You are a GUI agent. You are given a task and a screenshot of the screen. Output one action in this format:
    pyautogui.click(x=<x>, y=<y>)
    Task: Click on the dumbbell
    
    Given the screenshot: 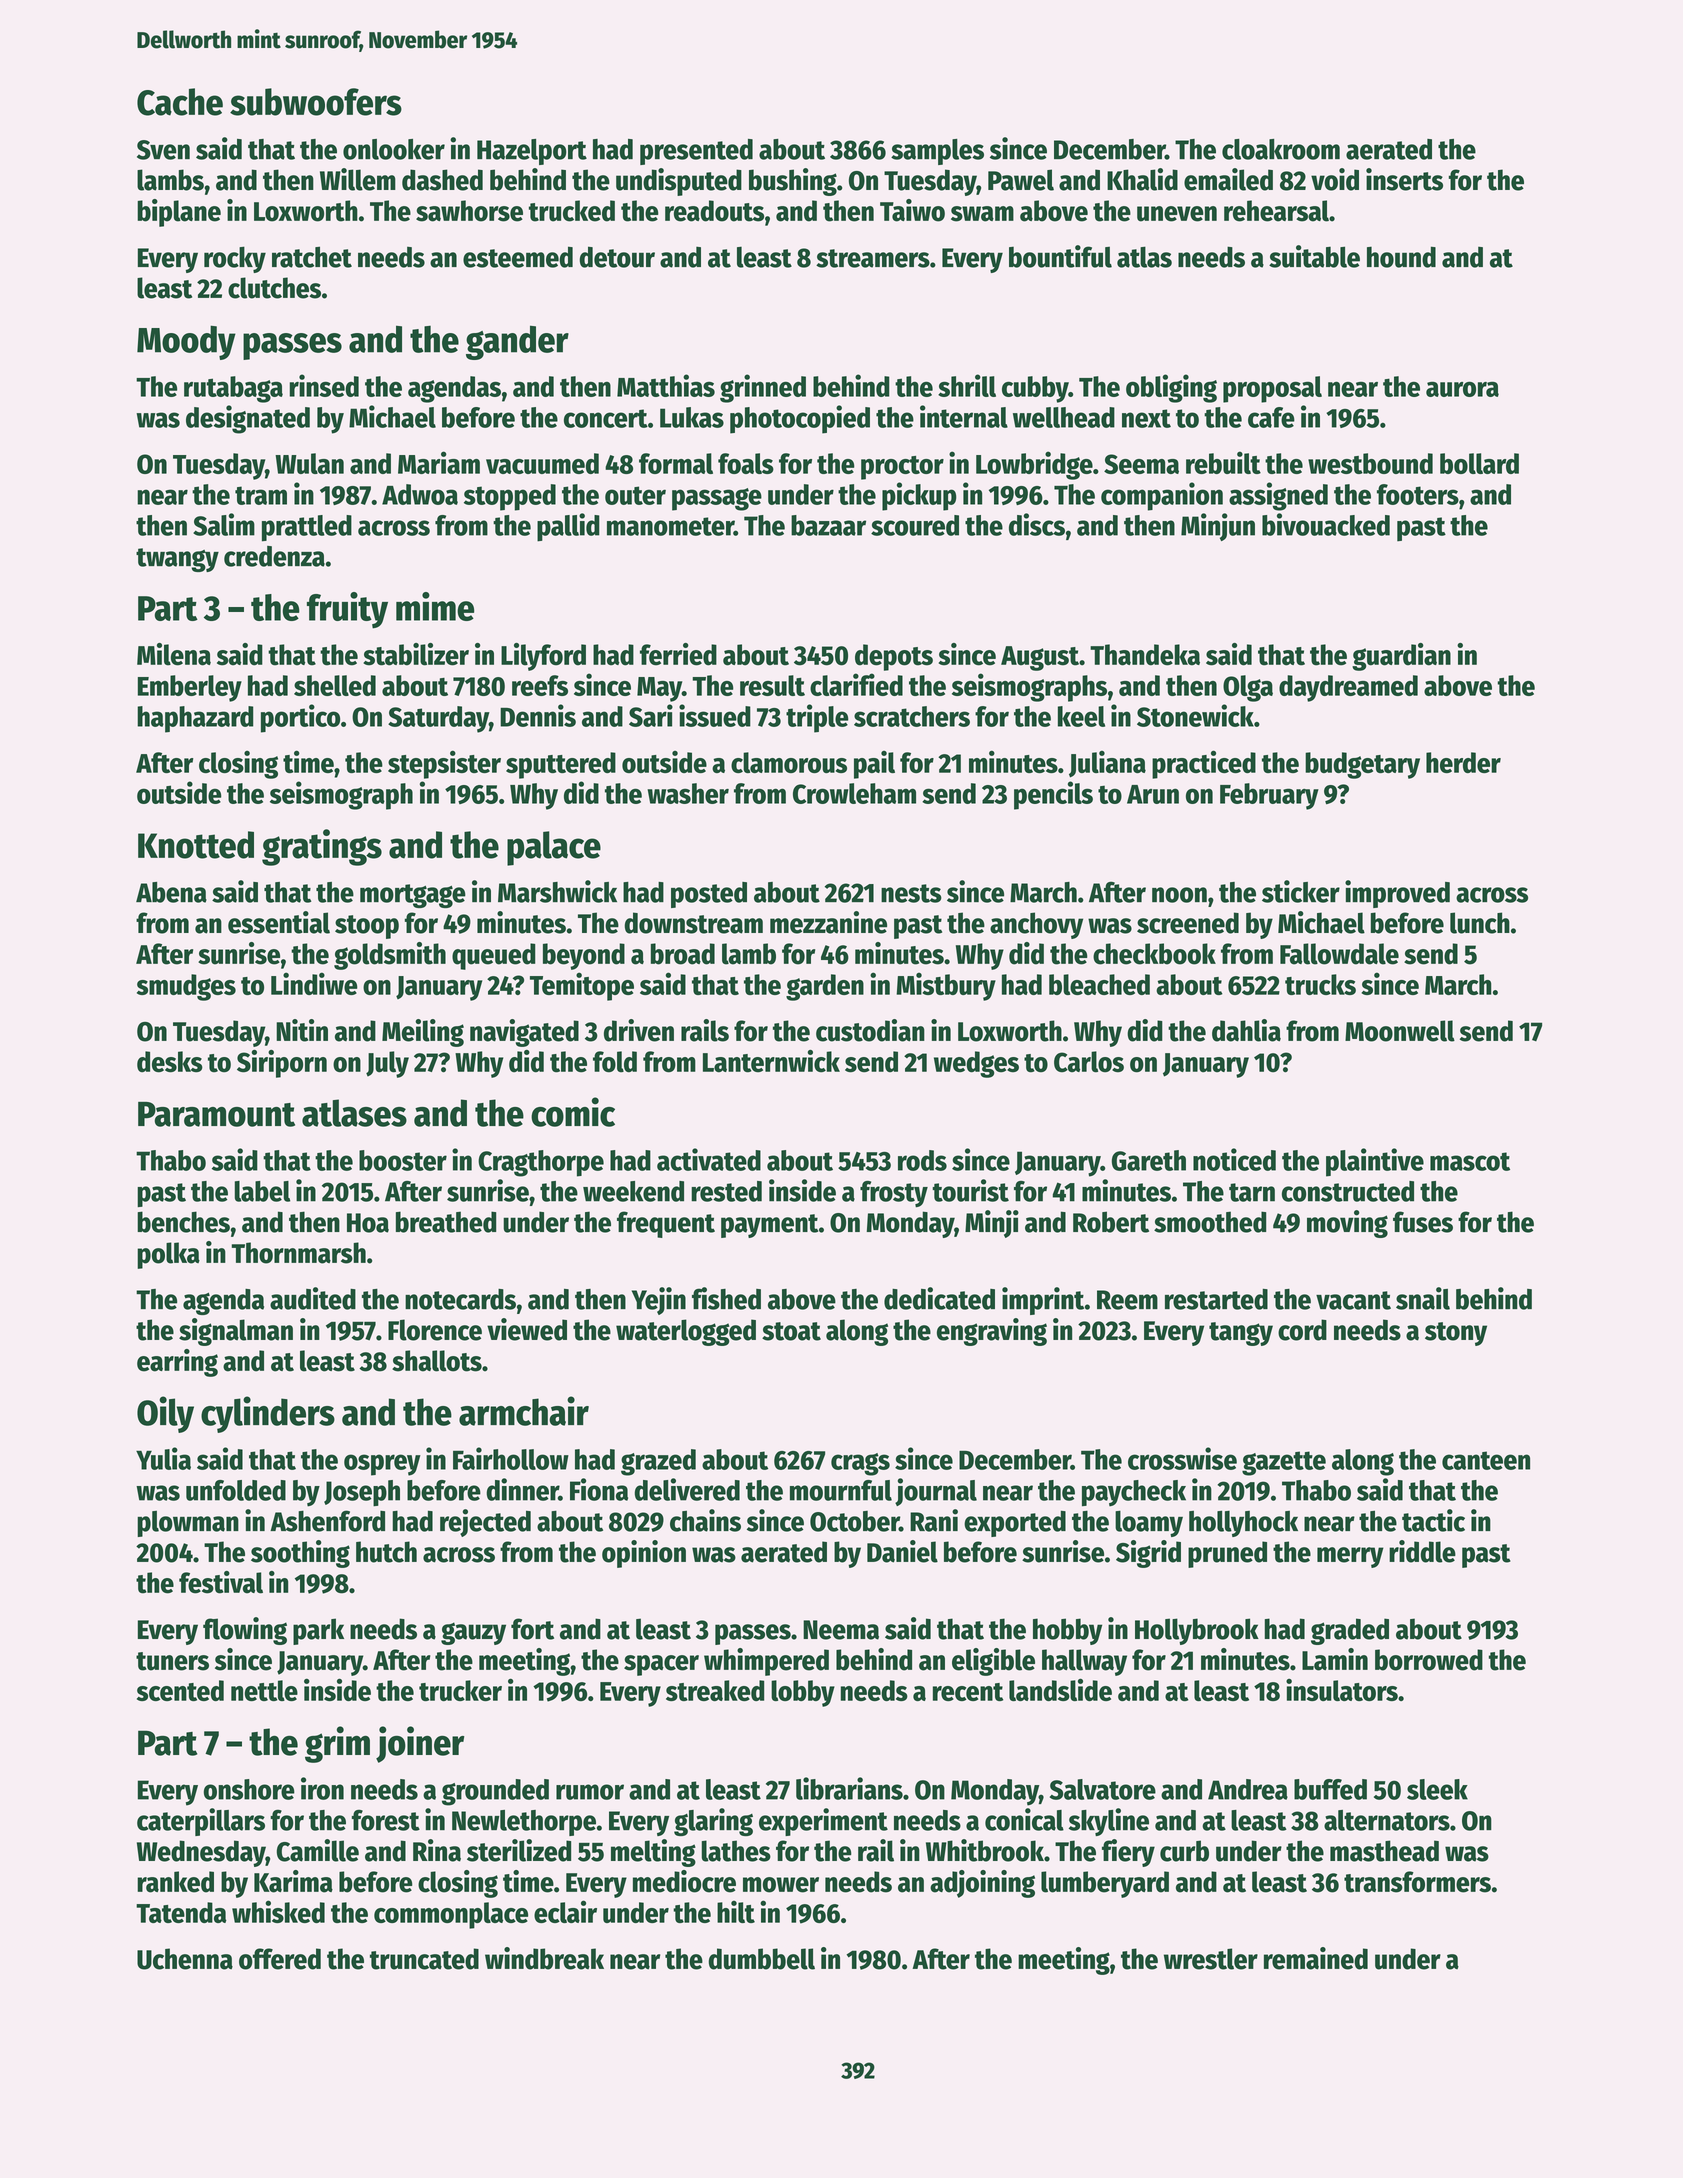 What is the action you would take?
    pyautogui.click(x=762, y=1959)
